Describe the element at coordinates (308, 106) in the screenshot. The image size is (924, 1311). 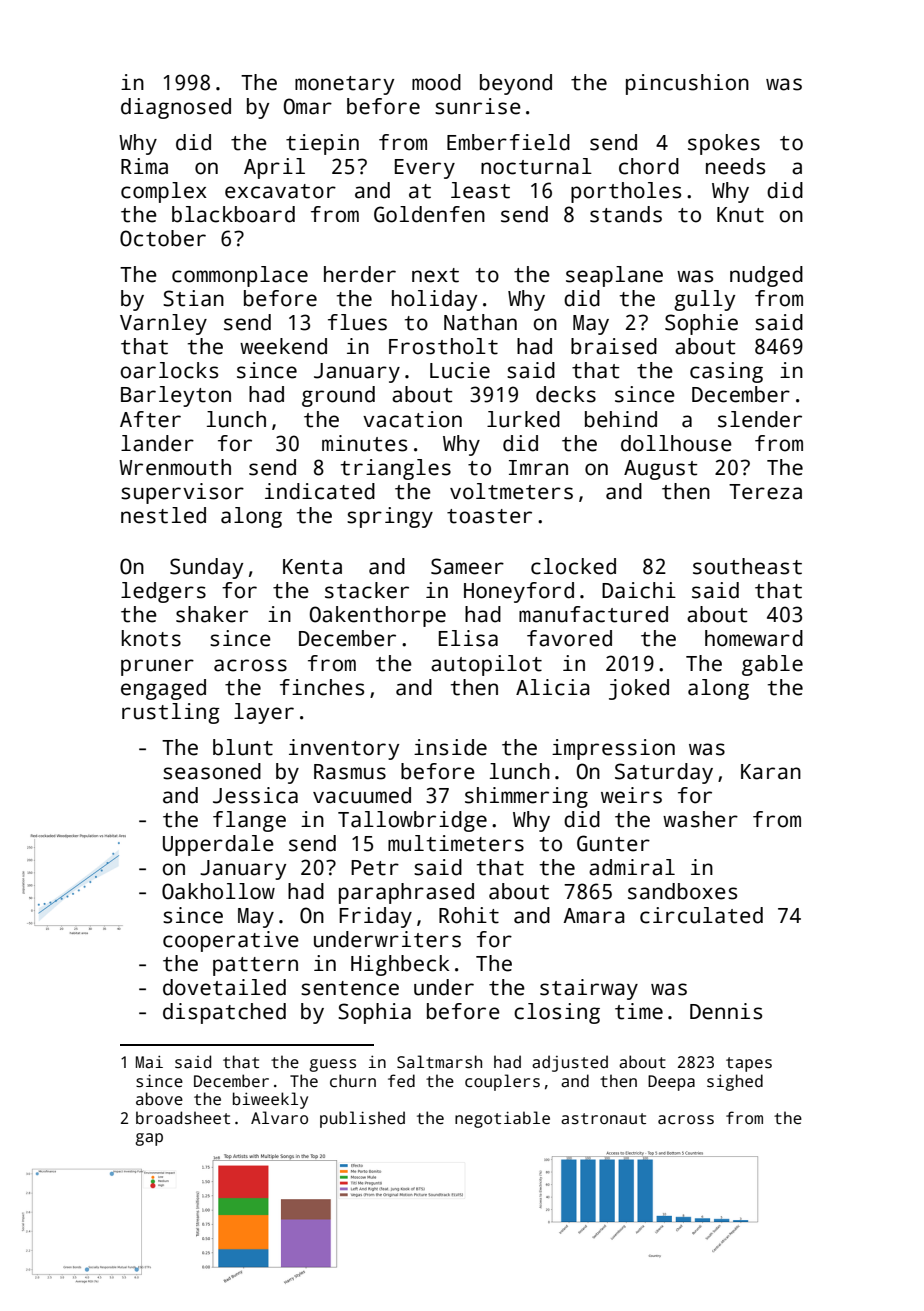
I see `Omar` at that location.
